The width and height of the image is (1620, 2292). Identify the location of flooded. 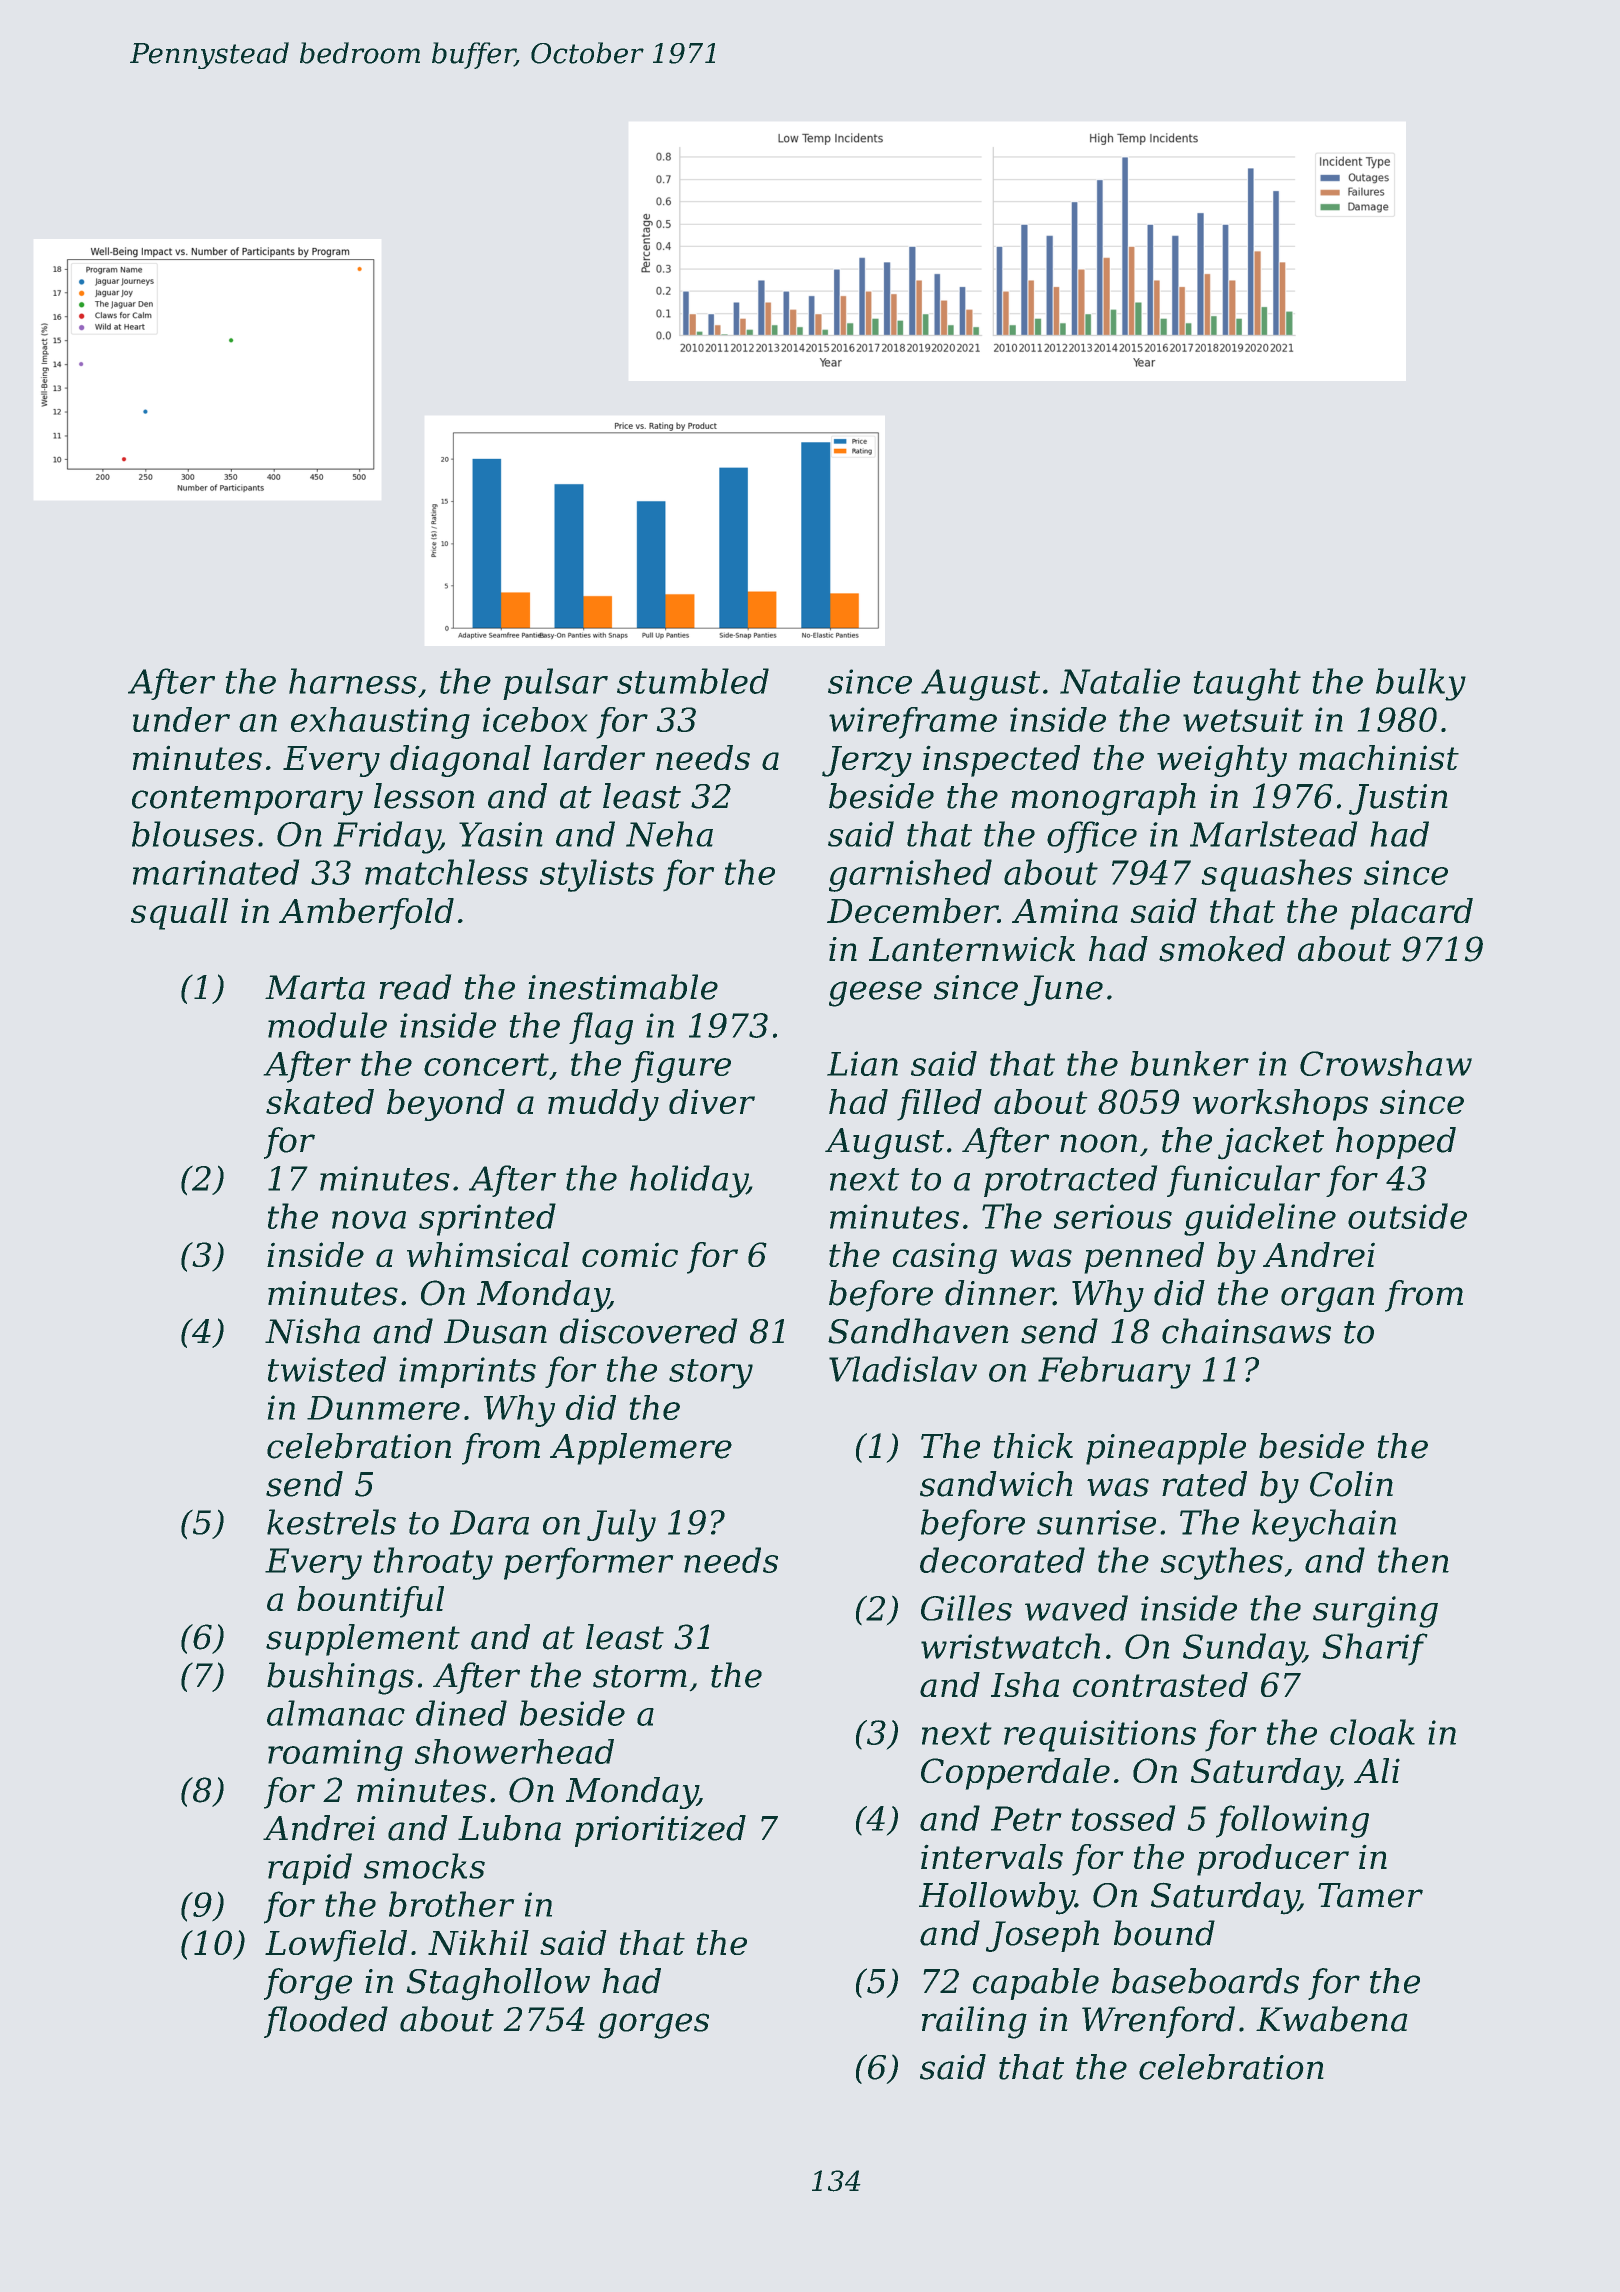
(326, 2022).
